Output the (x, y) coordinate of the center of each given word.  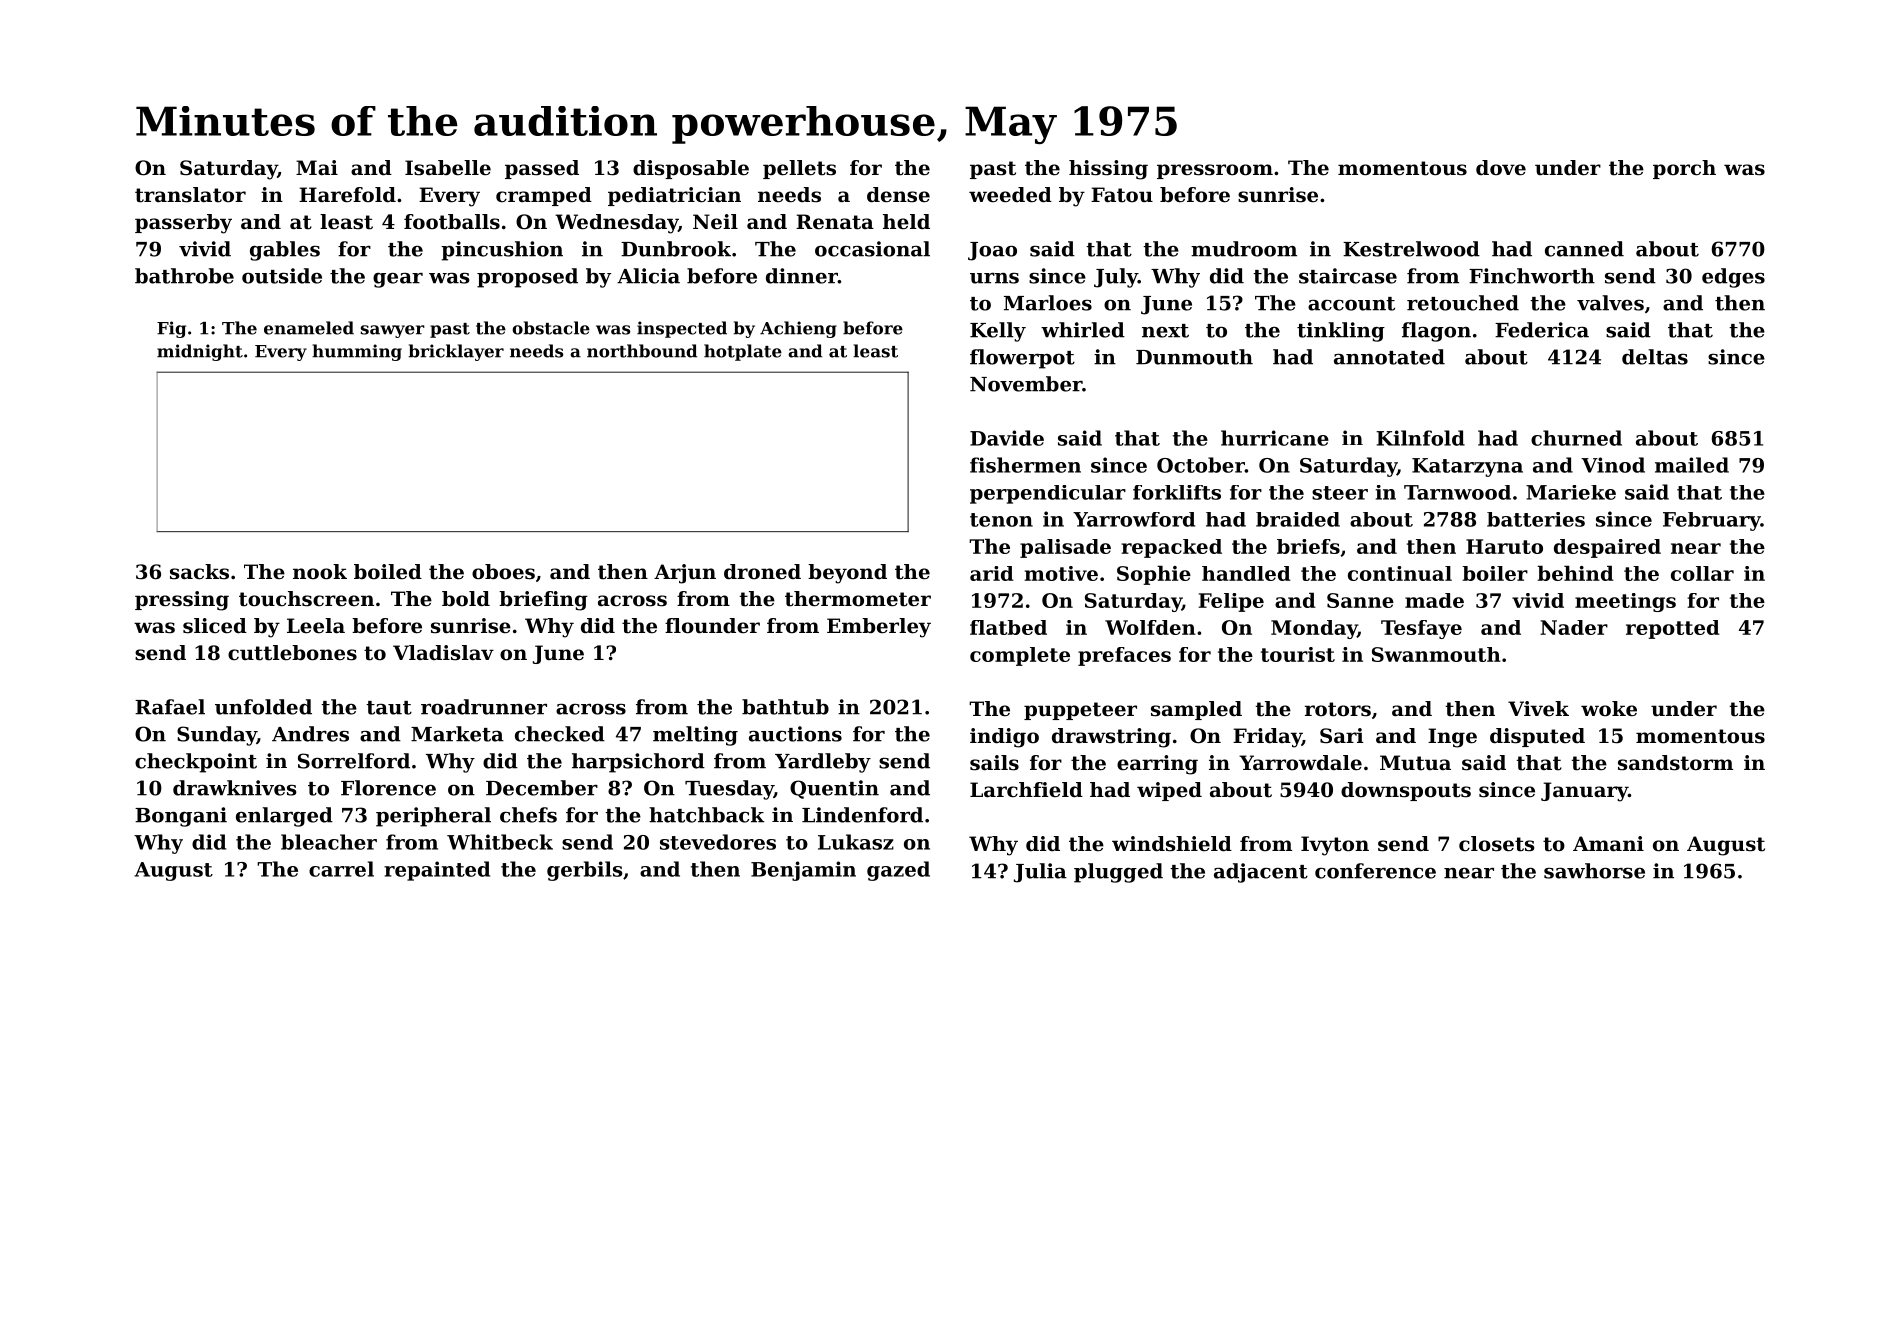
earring (1157, 765)
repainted (437, 871)
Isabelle (448, 168)
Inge (1452, 738)
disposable (691, 169)
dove (1501, 168)
